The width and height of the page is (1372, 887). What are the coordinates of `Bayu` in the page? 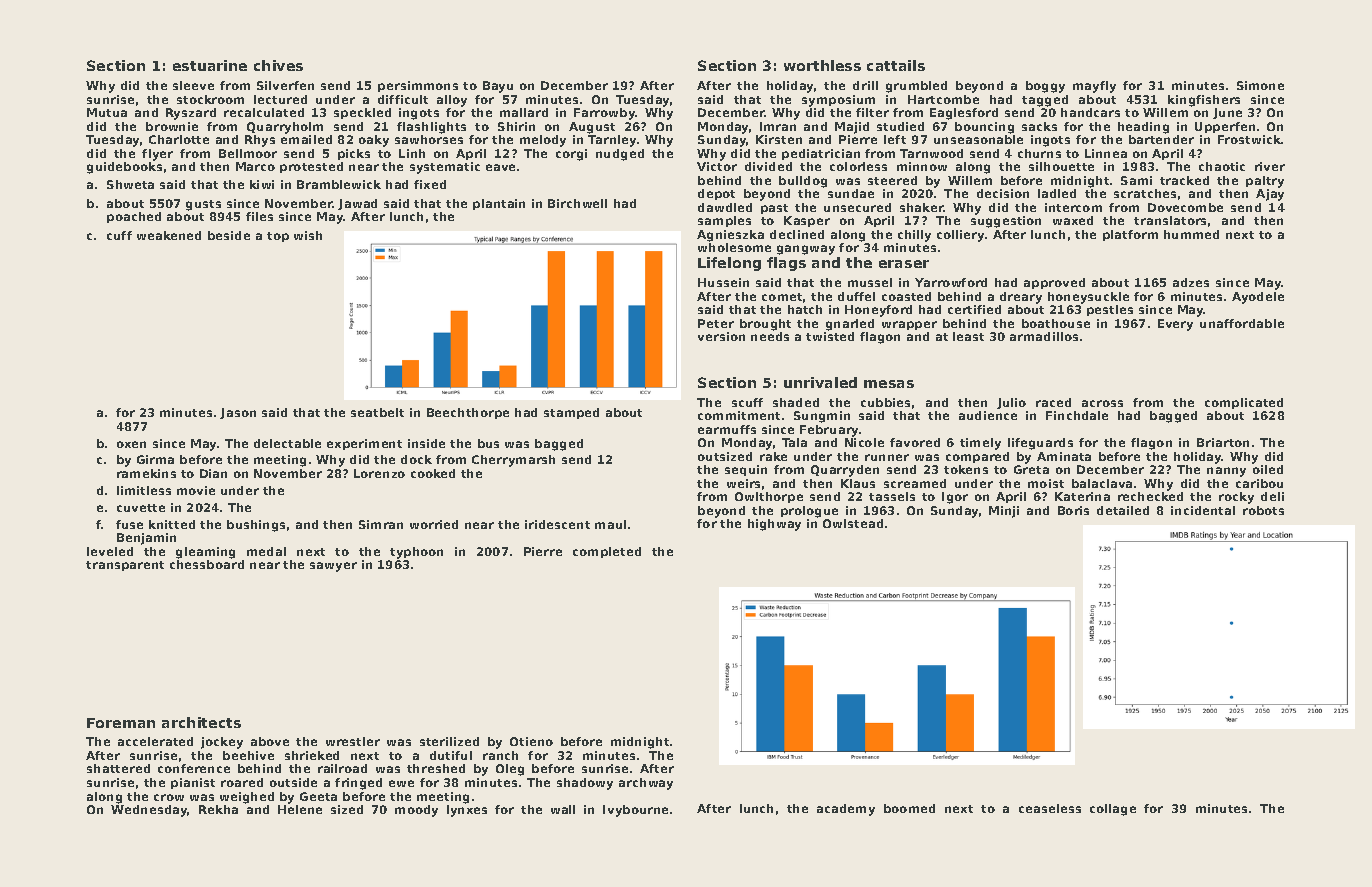 It's located at (498, 87).
